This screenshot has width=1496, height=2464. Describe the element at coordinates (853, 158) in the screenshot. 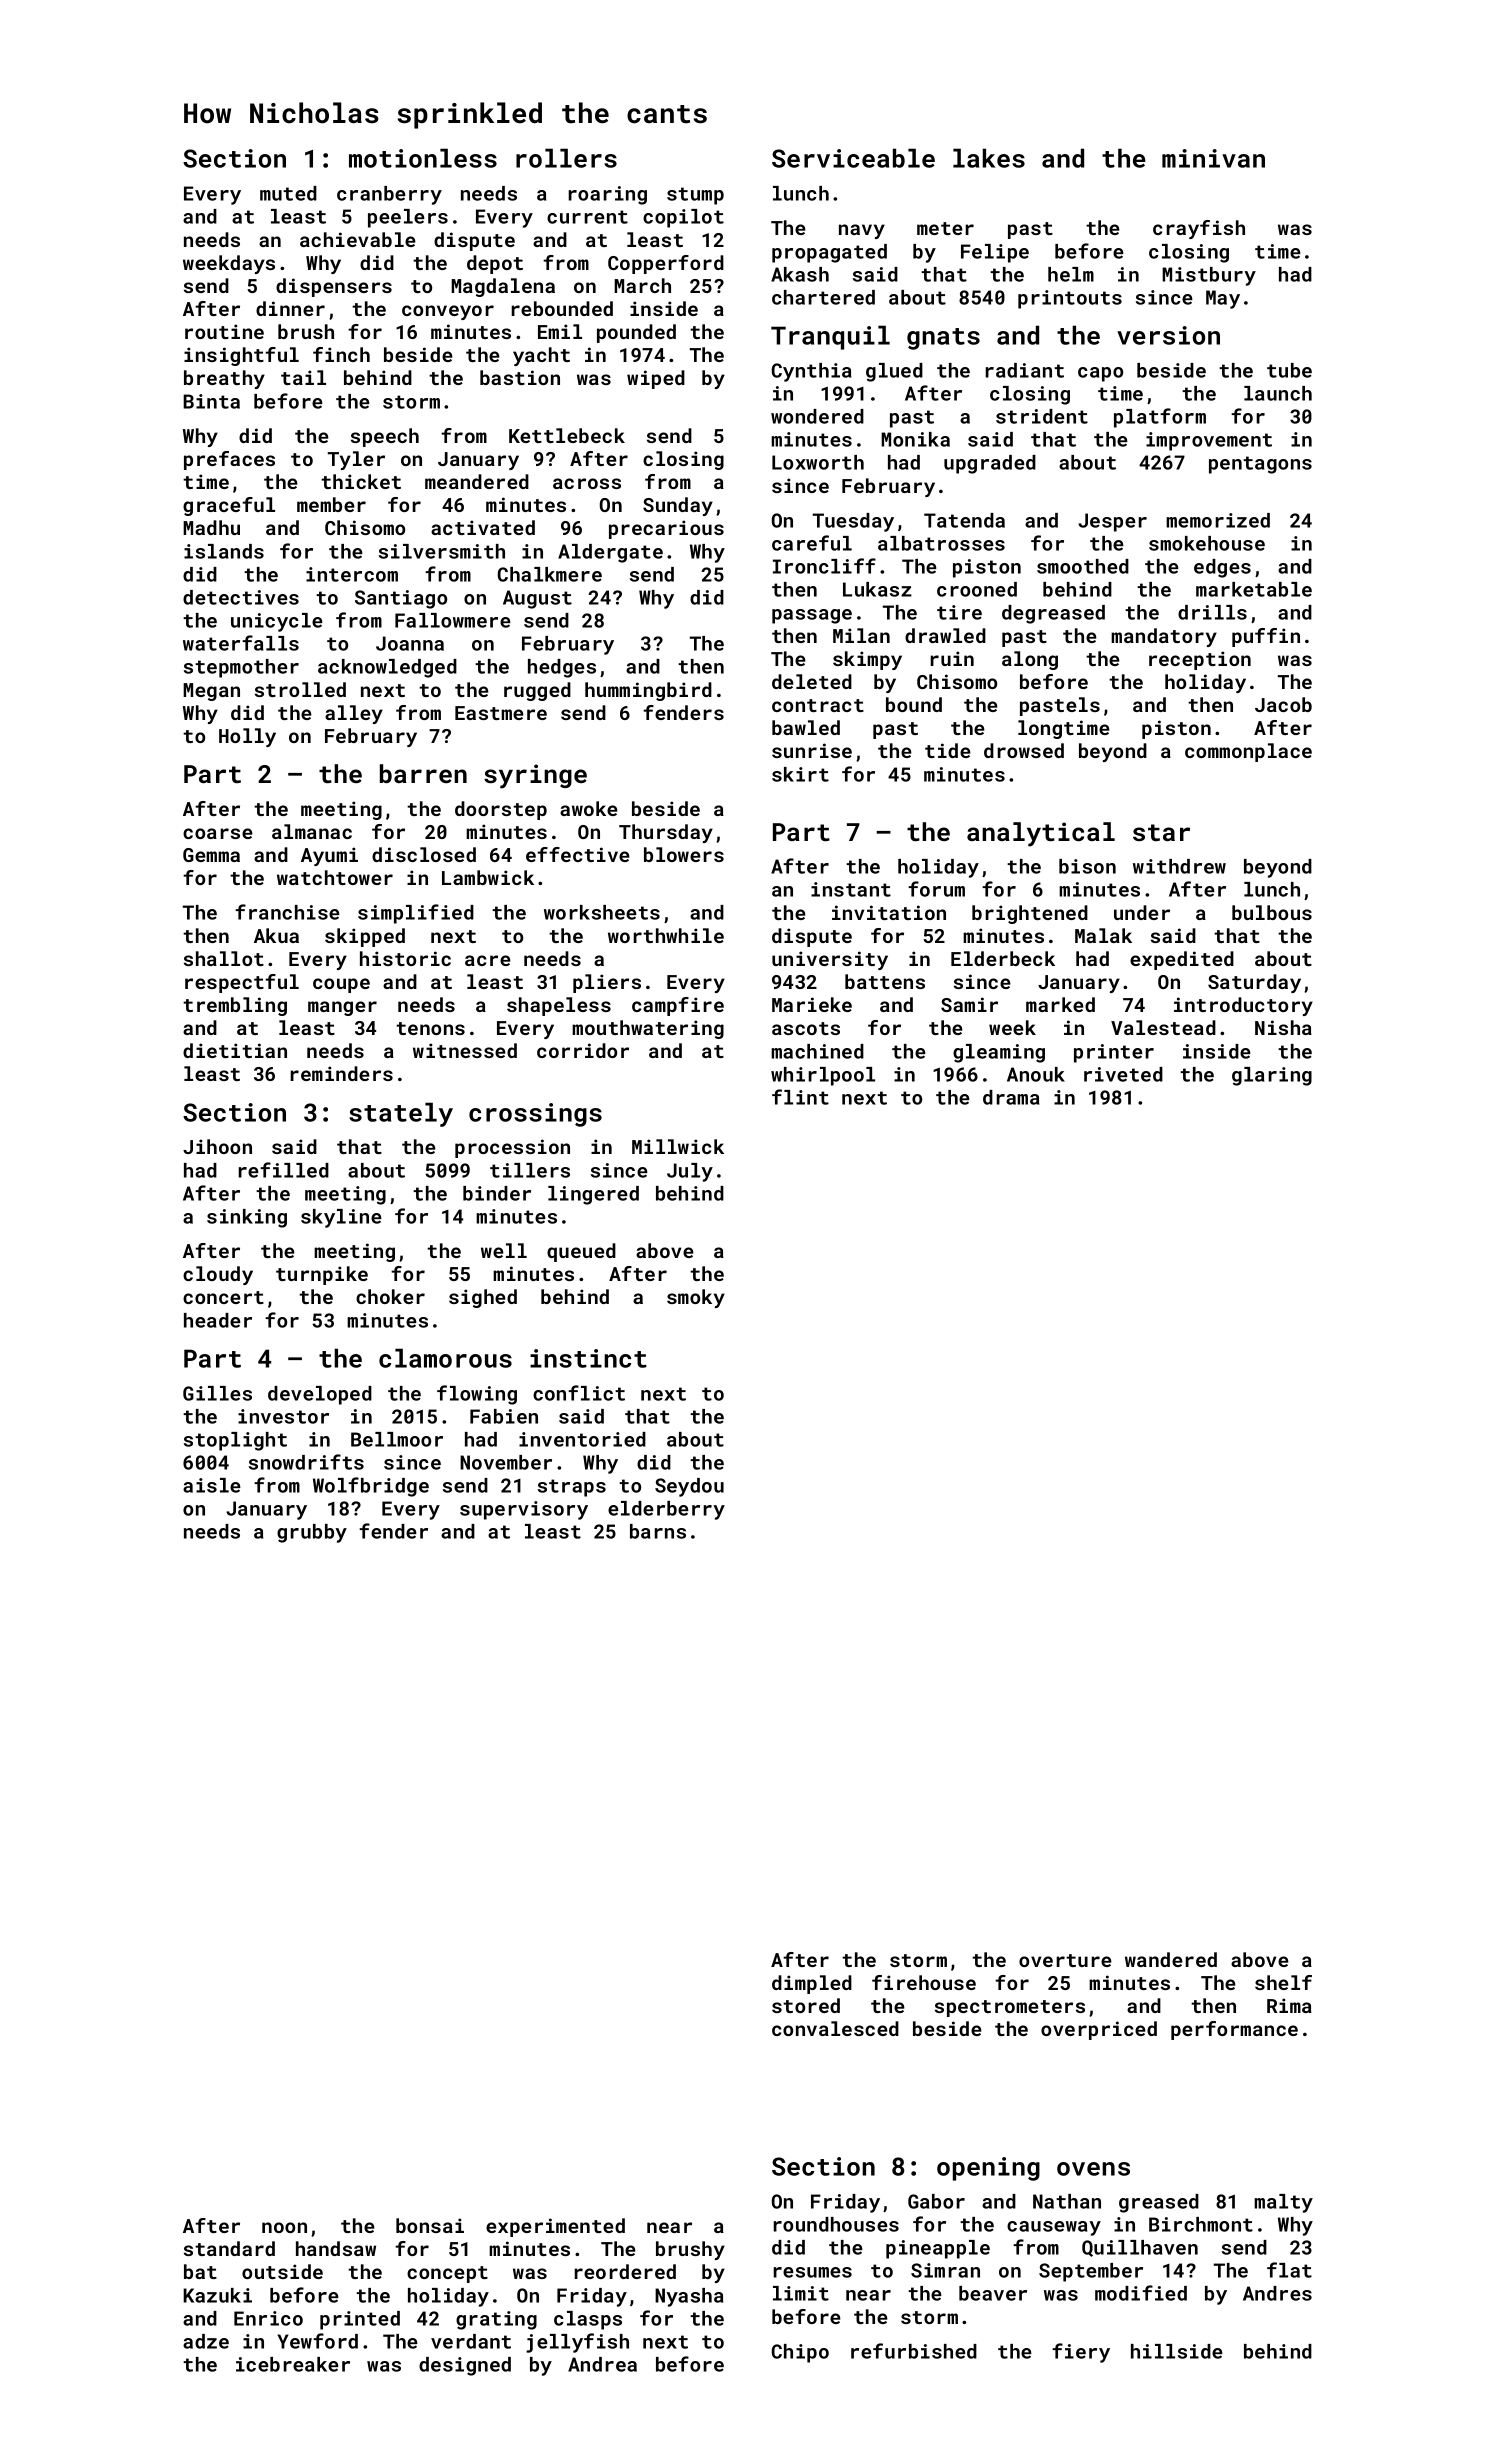

I see `Serviceable` at that location.
